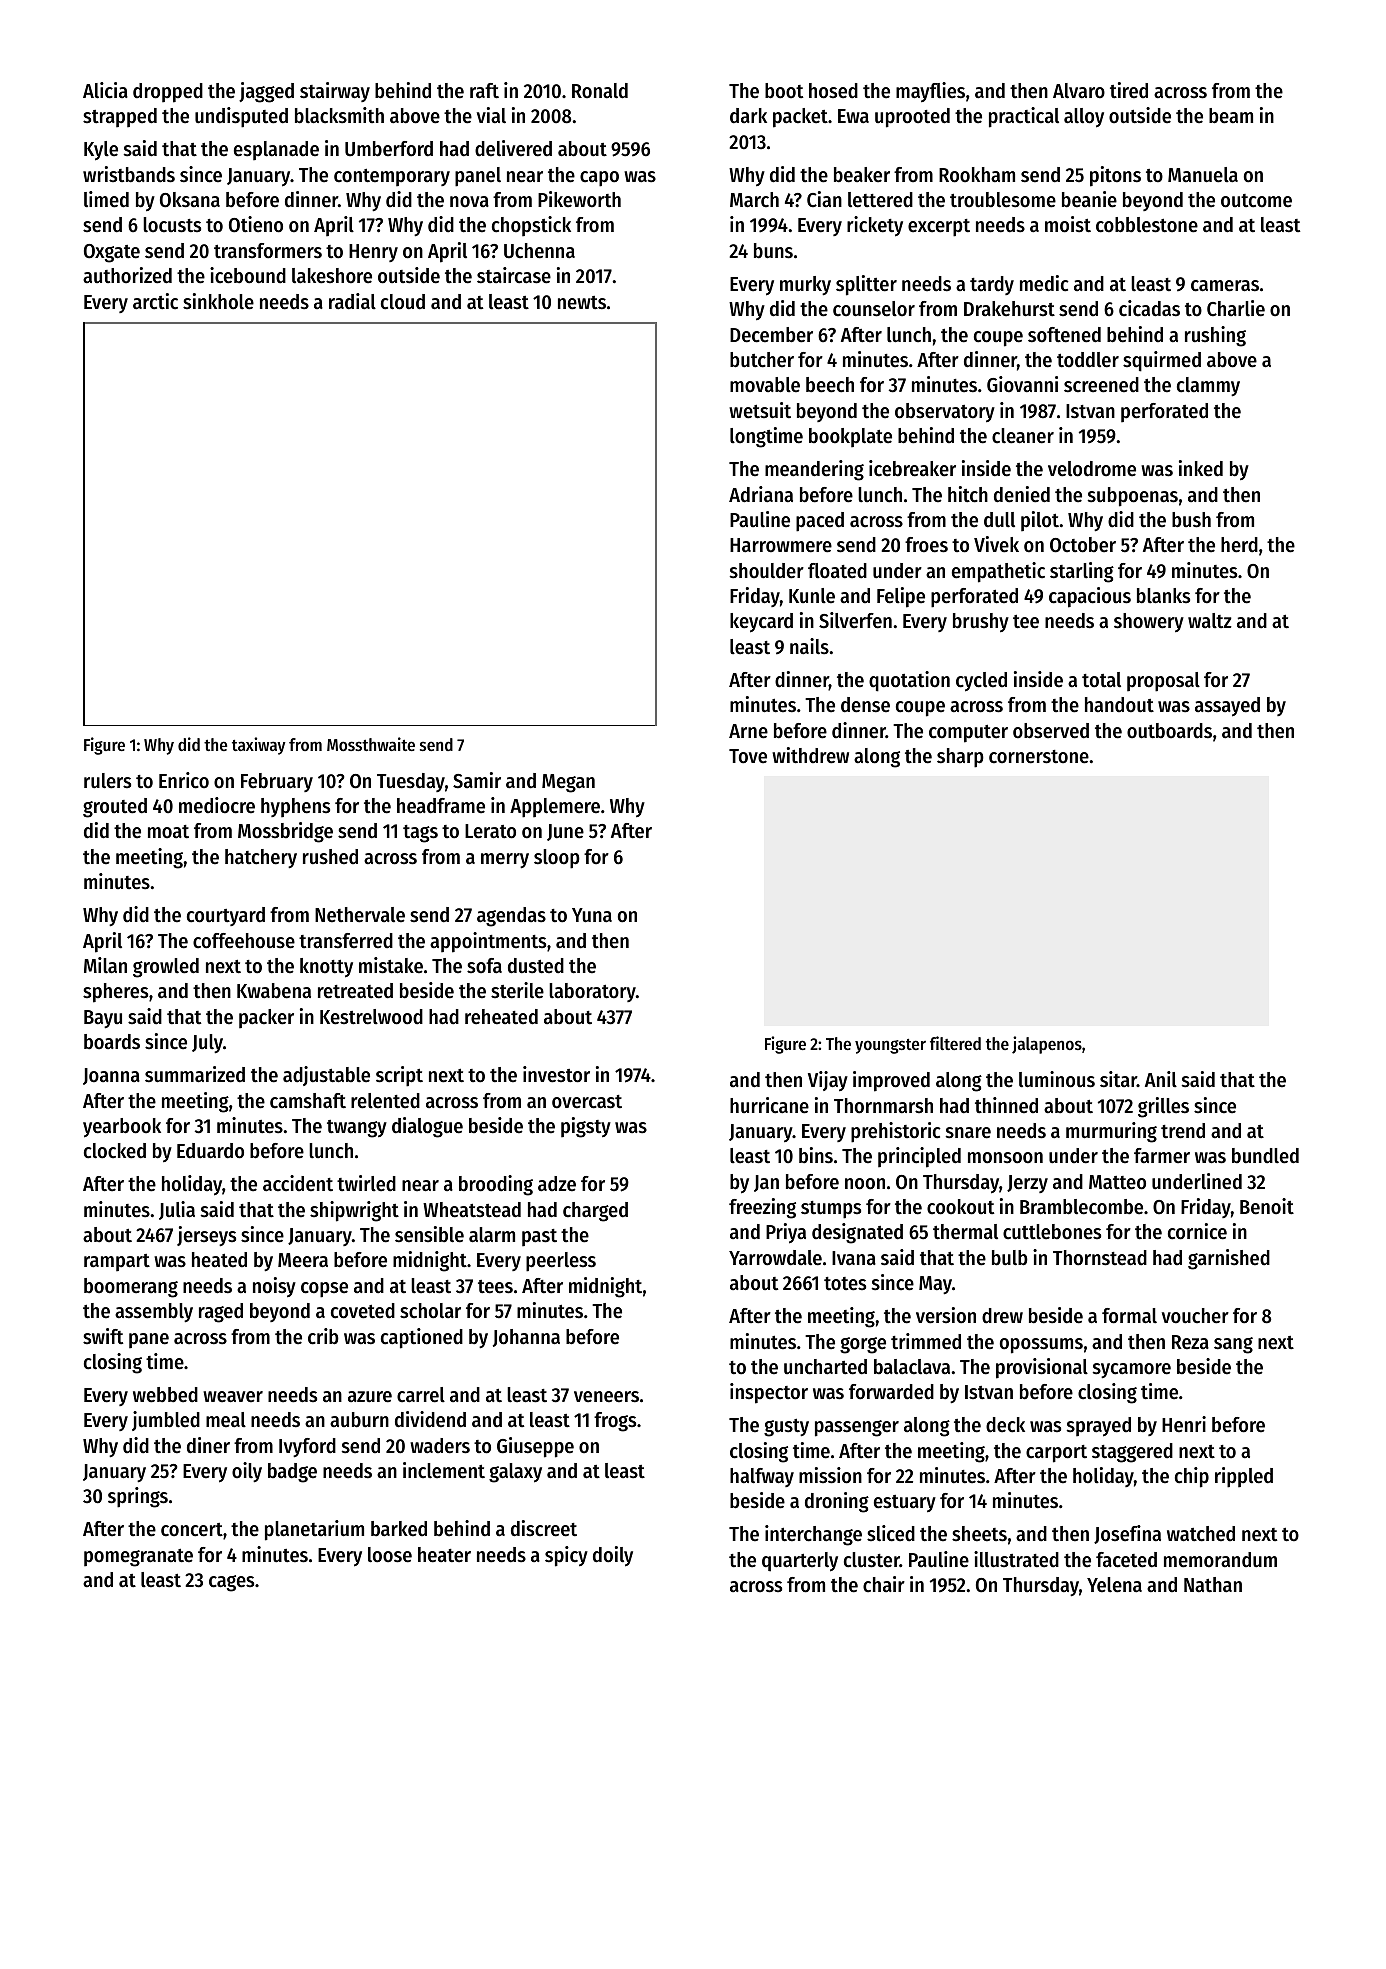  Describe the element at coordinates (544, 1528) in the document. I see `discreet` at that location.
